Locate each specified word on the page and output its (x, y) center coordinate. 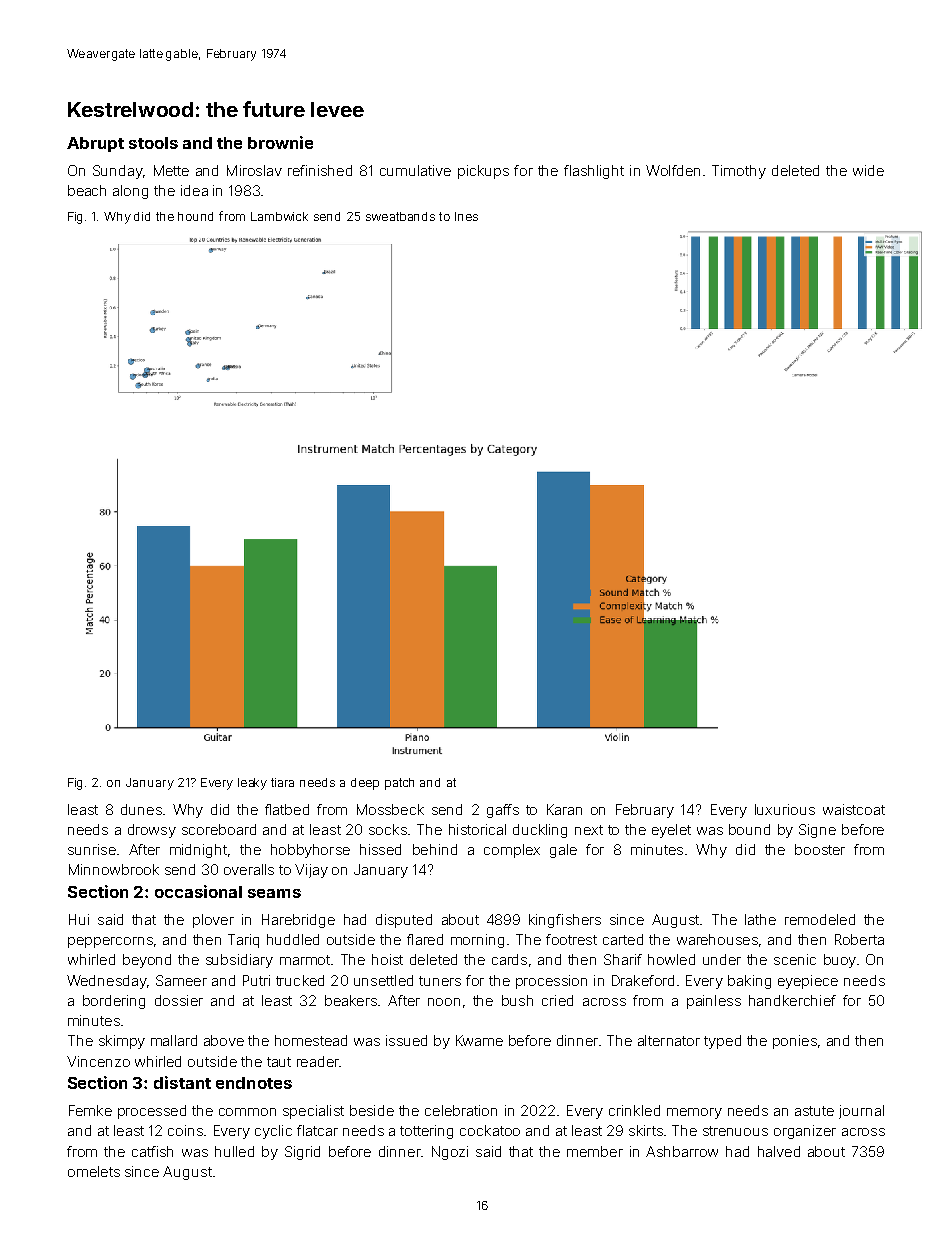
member (595, 1151)
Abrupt (95, 144)
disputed (404, 921)
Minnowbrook (114, 869)
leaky (252, 784)
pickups (483, 172)
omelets (94, 1171)
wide (868, 170)
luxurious (785, 809)
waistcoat (854, 809)
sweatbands (400, 216)
